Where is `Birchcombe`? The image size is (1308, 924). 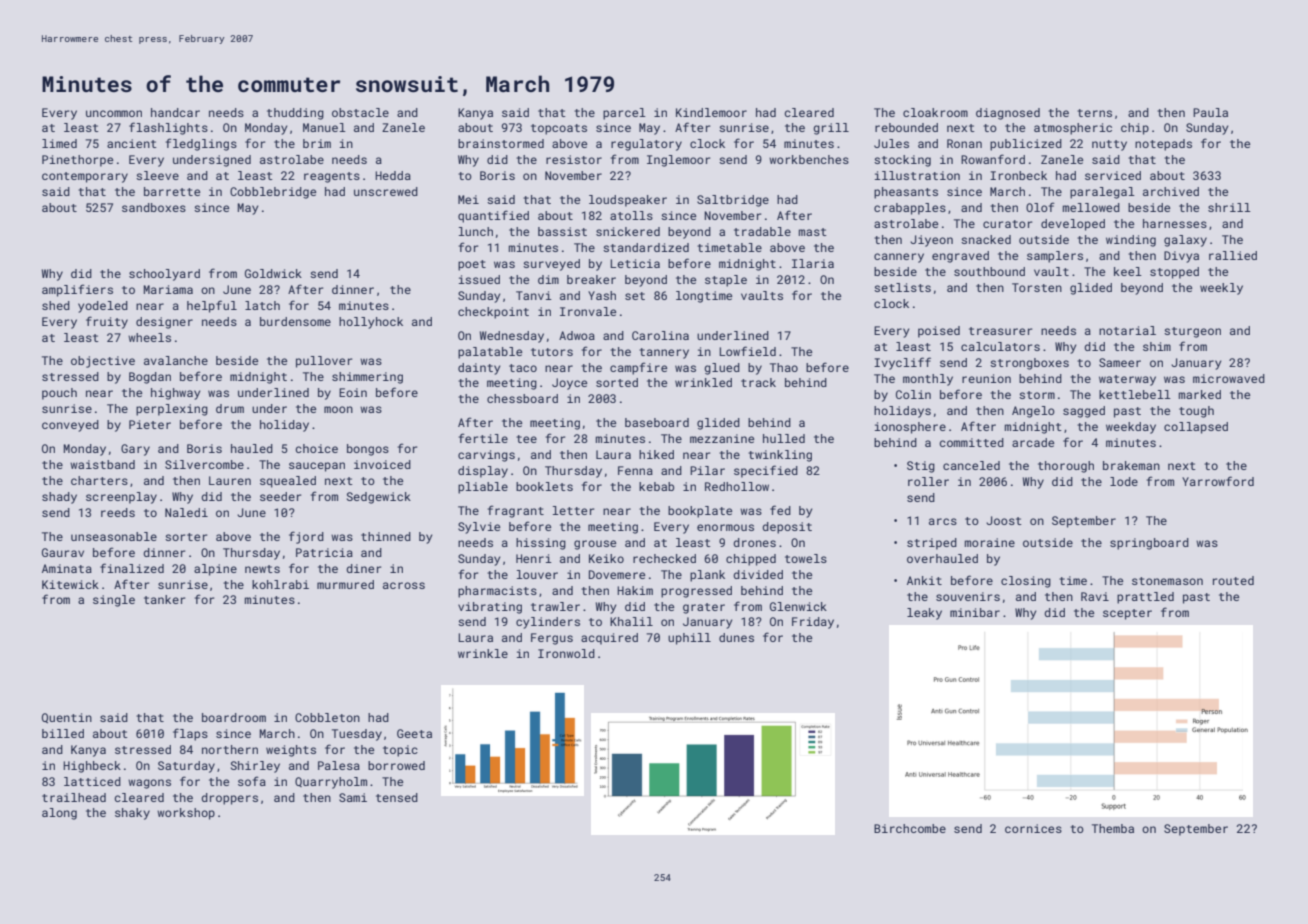 Birchcombe is located at coordinates (910, 828).
